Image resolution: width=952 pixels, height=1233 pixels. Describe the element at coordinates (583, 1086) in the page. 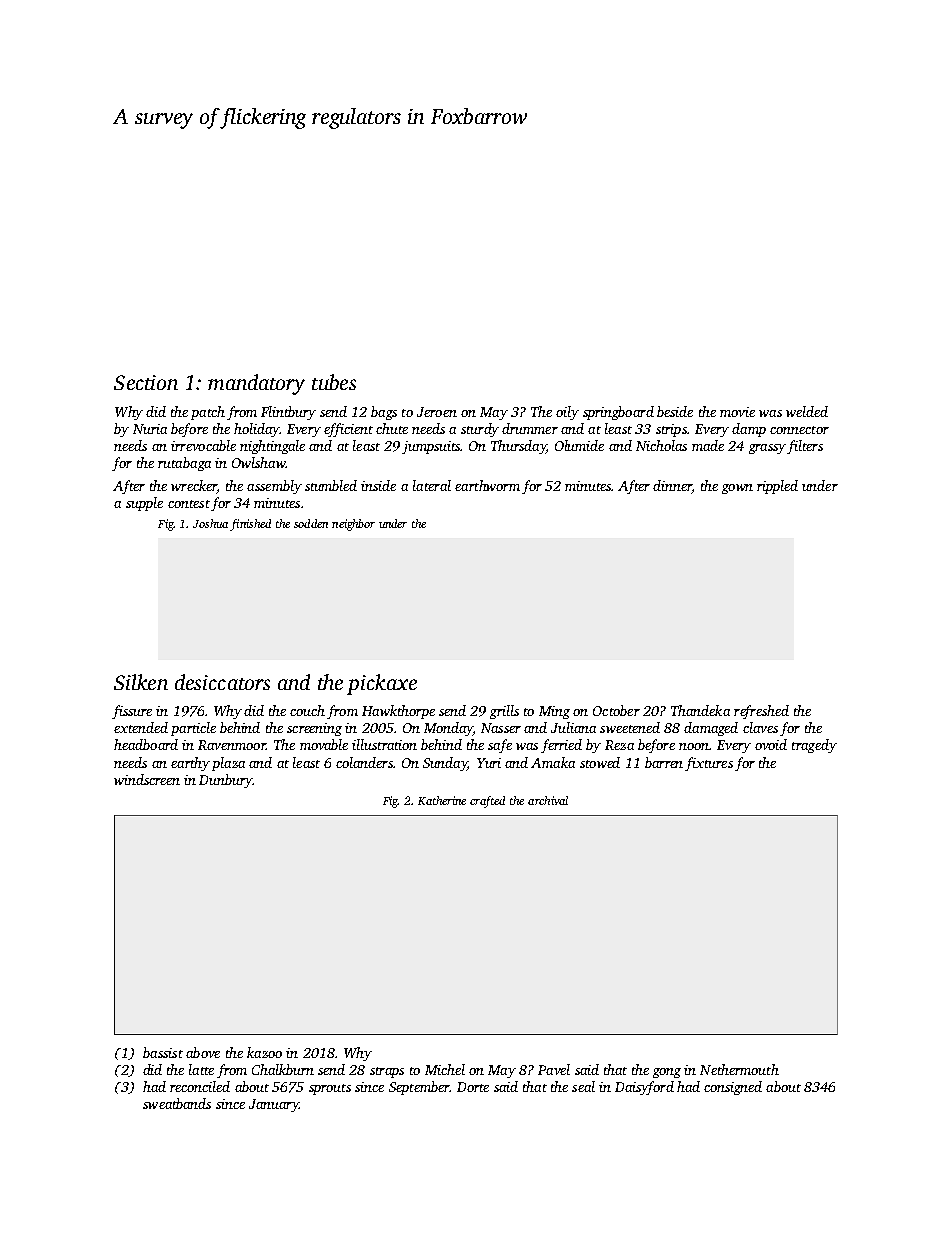

I see `seal` at that location.
